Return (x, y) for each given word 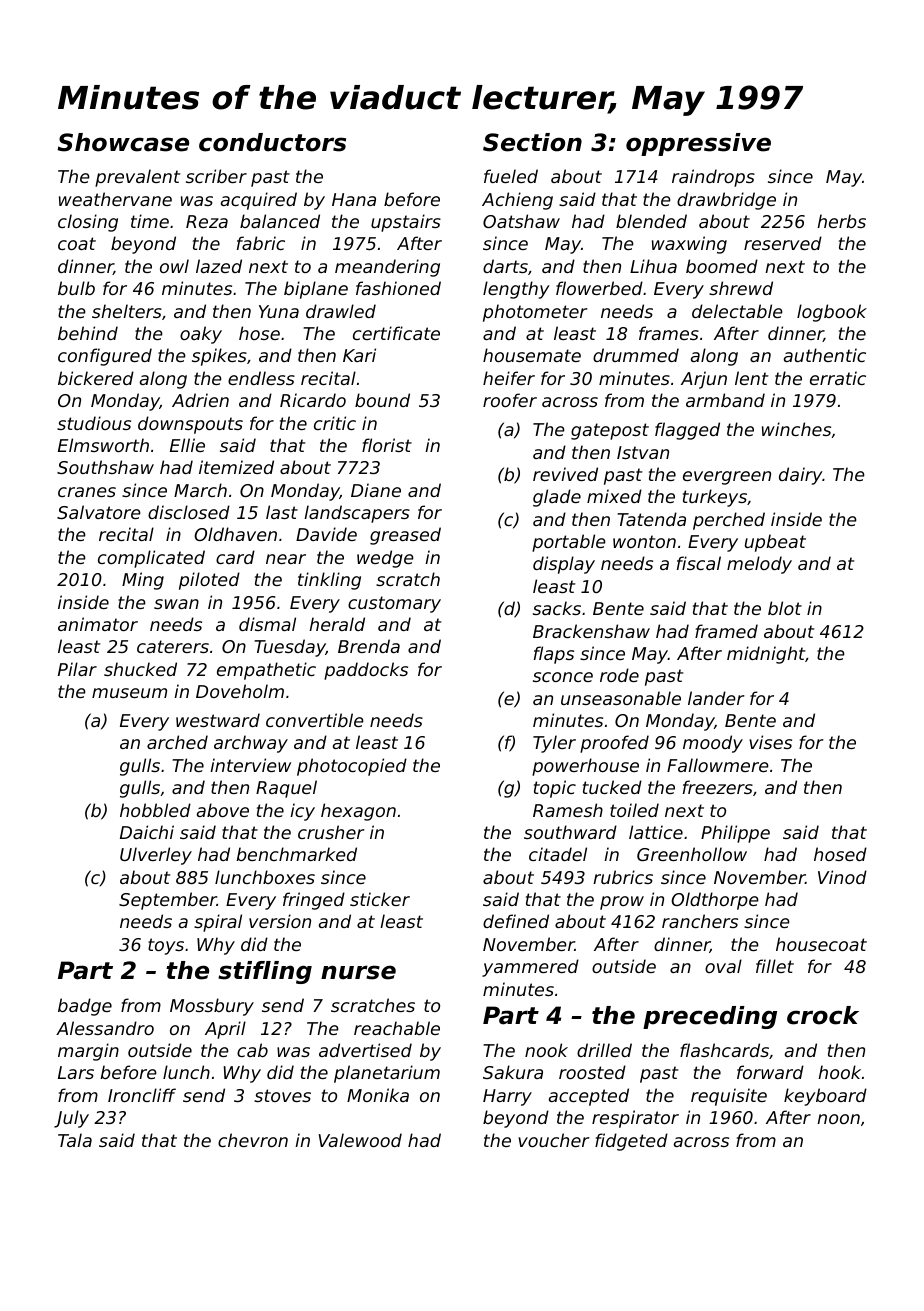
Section (532, 142)
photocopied (352, 767)
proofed (614, 744)
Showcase (123, 142)
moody (713, 744)
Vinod (842, 877)
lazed (219, 266)
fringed (314, 901)
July (71, 1119)
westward (218, 720)
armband (725, 400)
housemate (532, 355)
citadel (558, 854)
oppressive (698, 144)
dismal (267, 624)
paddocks (366, 671)
